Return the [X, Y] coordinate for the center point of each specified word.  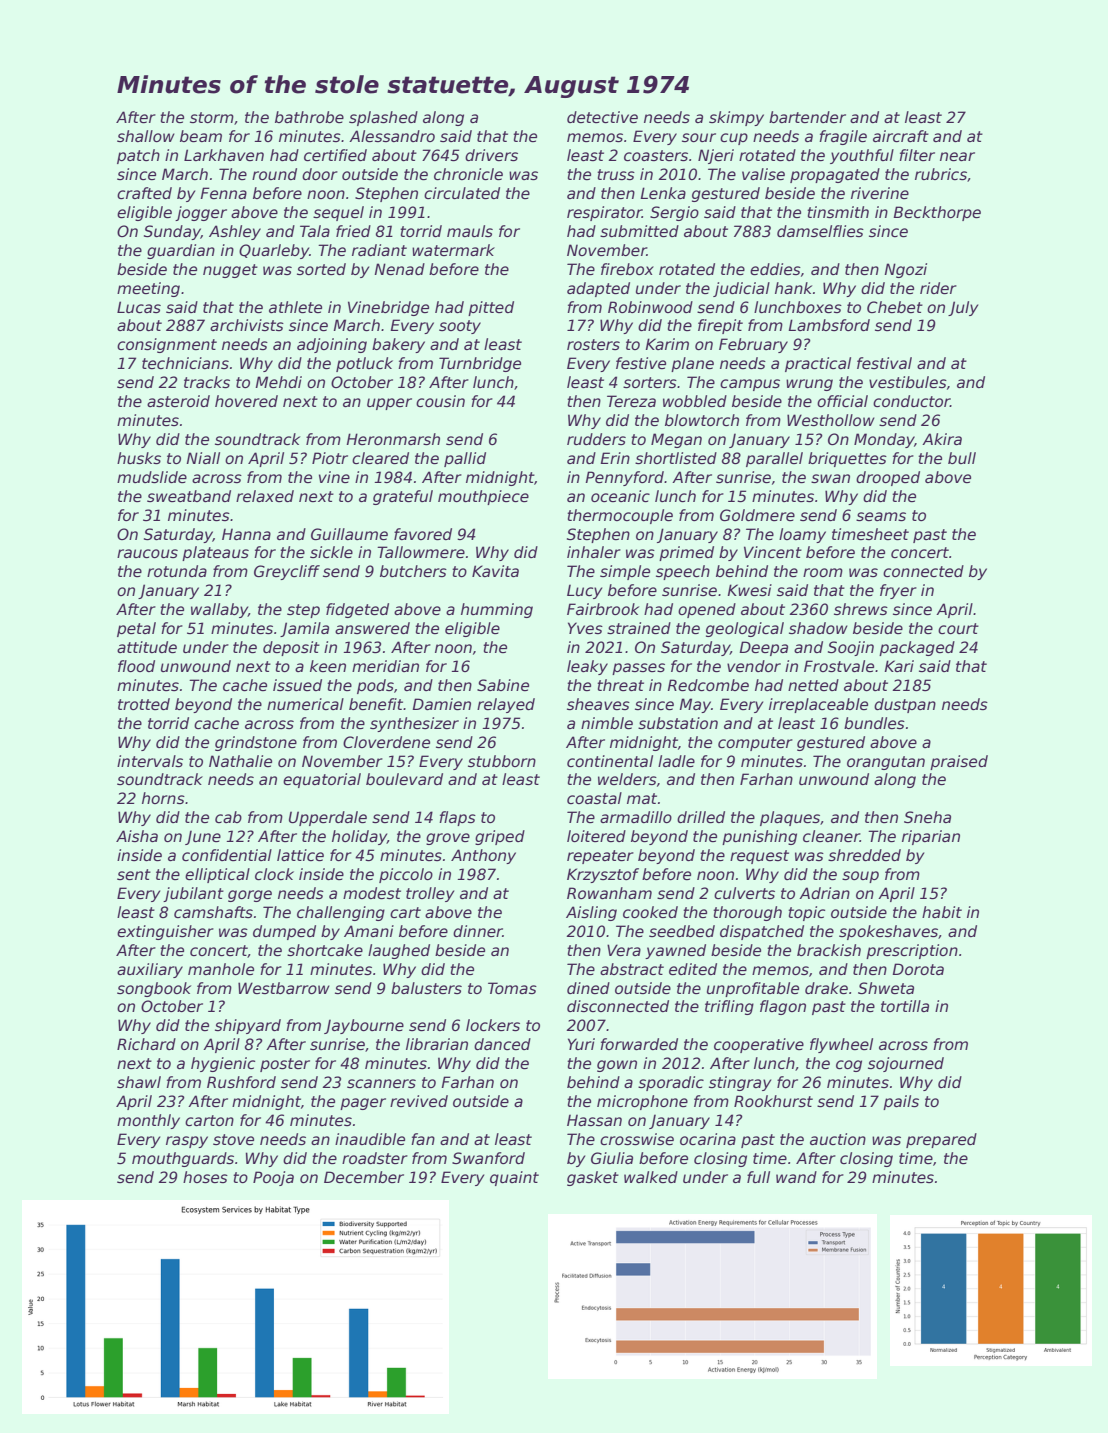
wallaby [219, 610]
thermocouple [620, 516]
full [758, 1177]
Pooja [273, 1178]
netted [813, 685]
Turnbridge [480, 364]
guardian [181, 251]
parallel [774, 459]
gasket [593, 1178]
